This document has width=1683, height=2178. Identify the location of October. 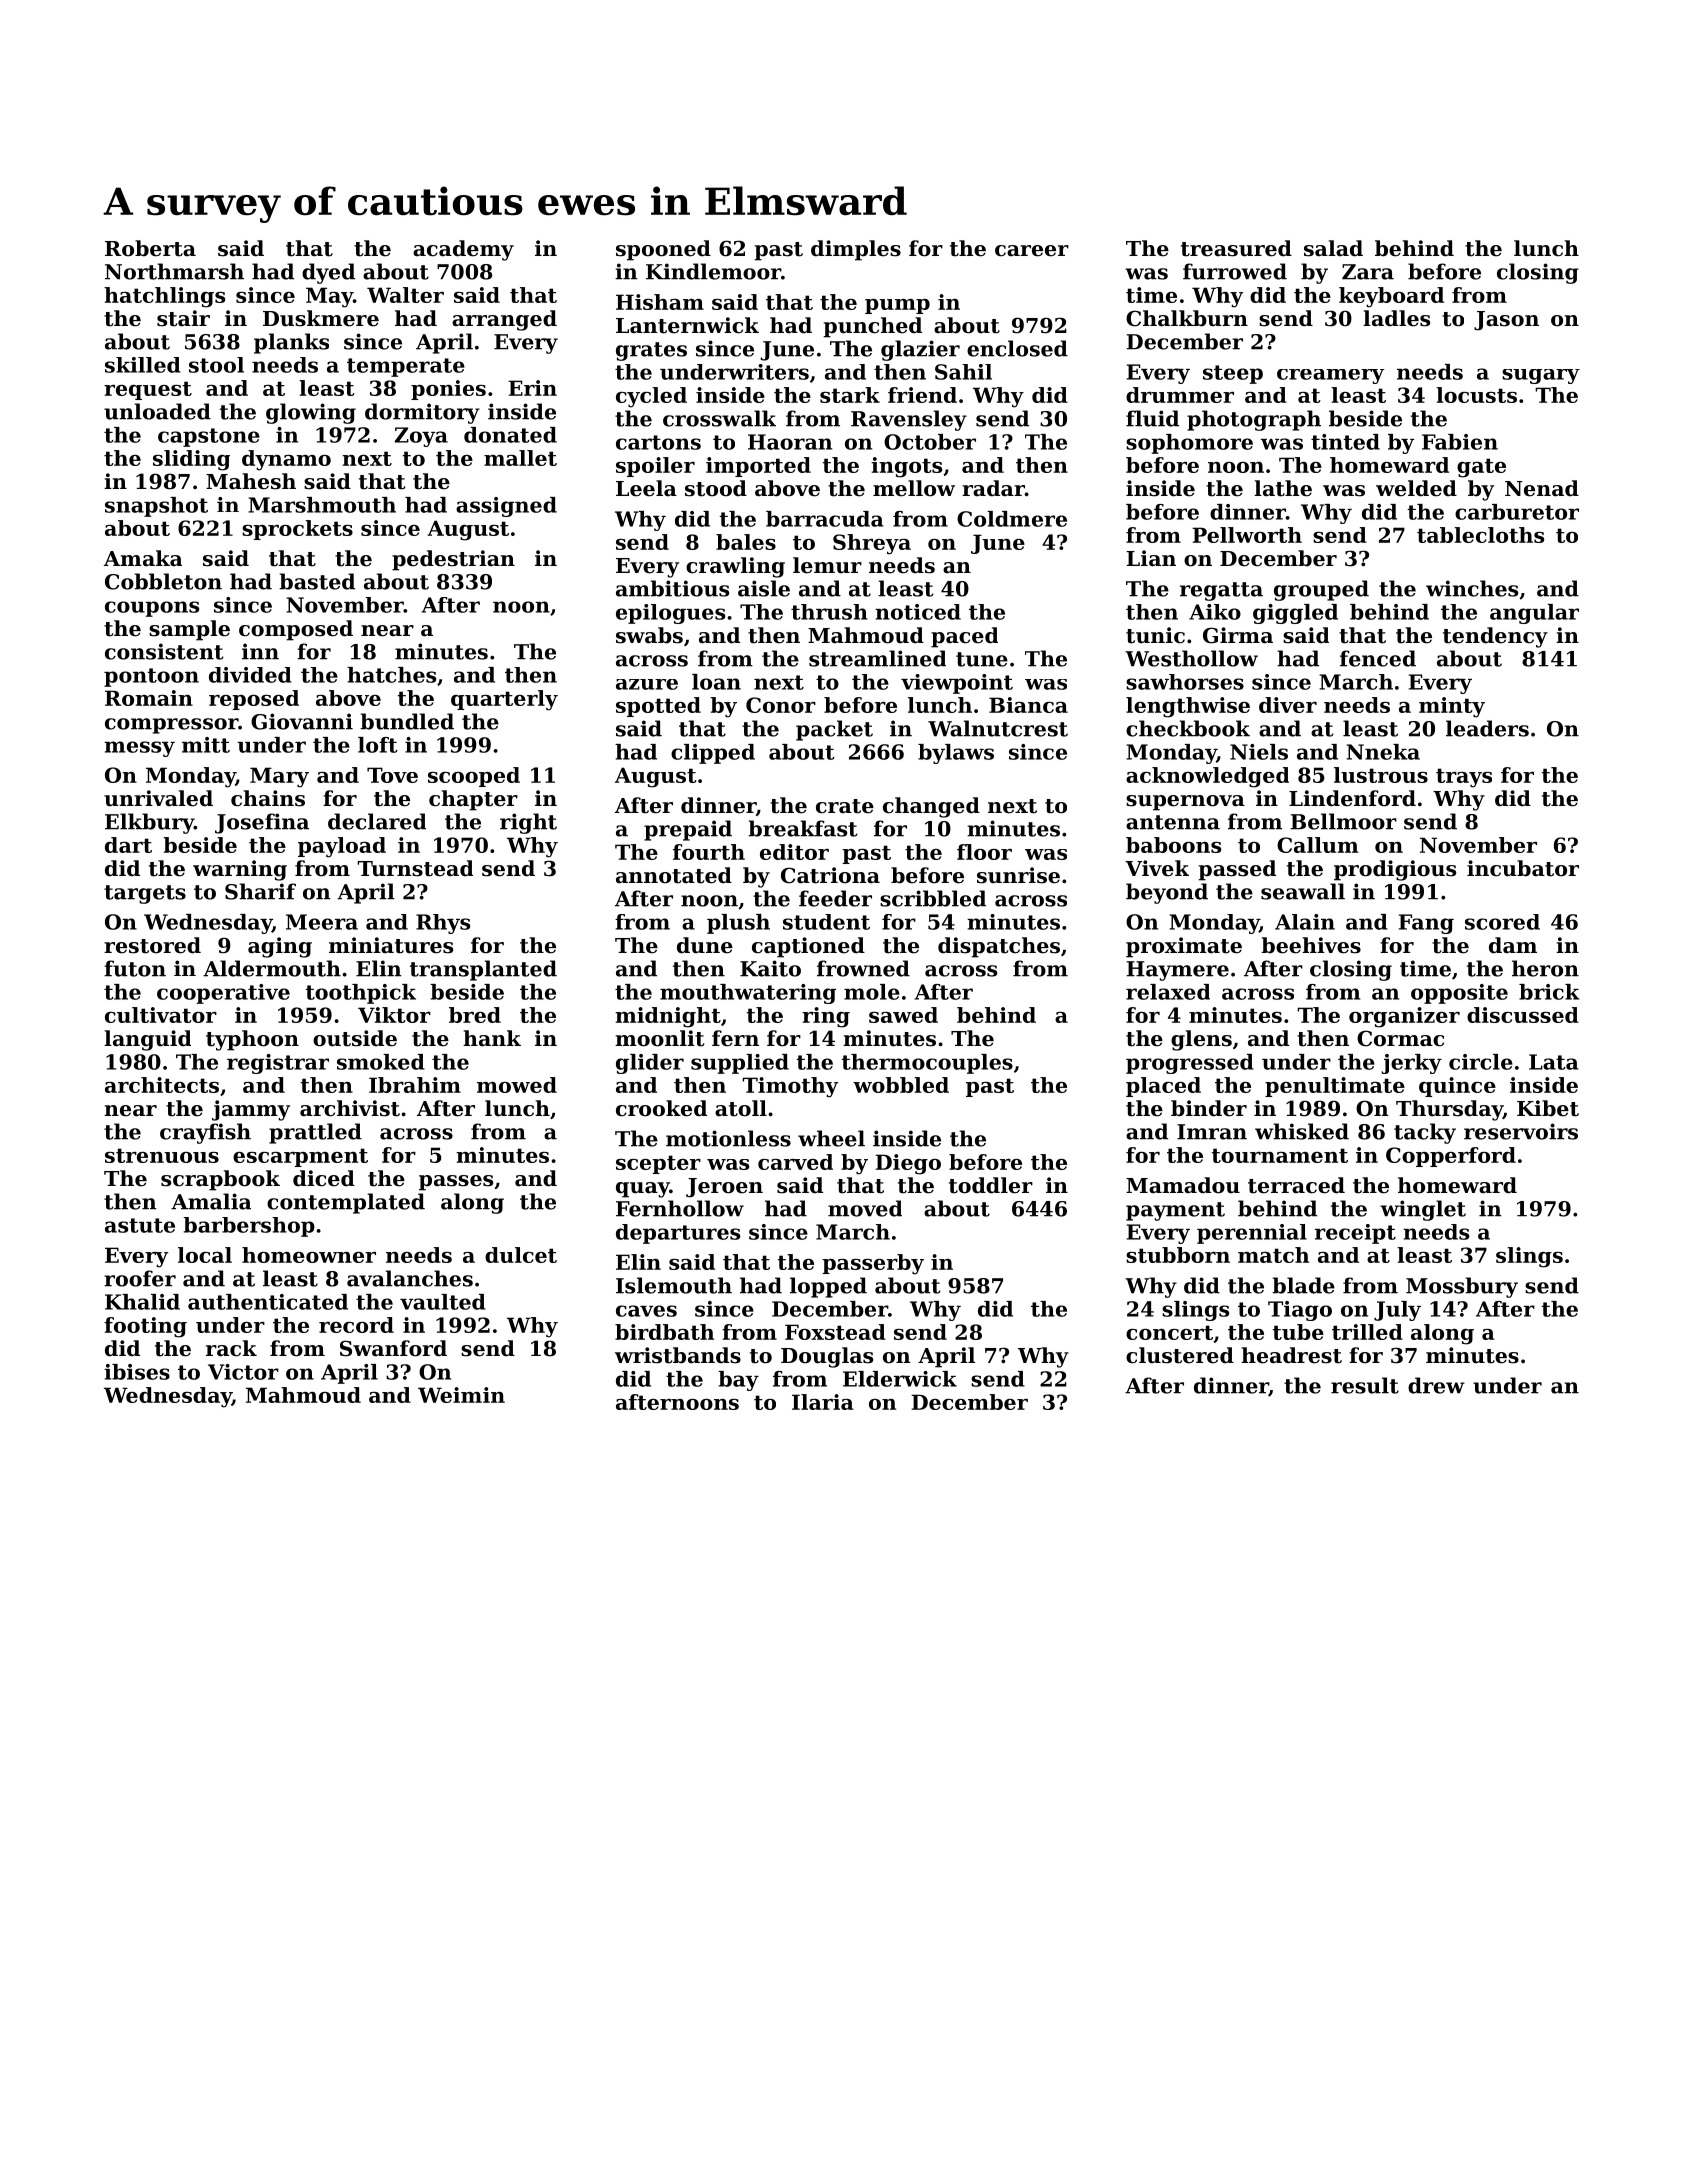
(930, 442).
